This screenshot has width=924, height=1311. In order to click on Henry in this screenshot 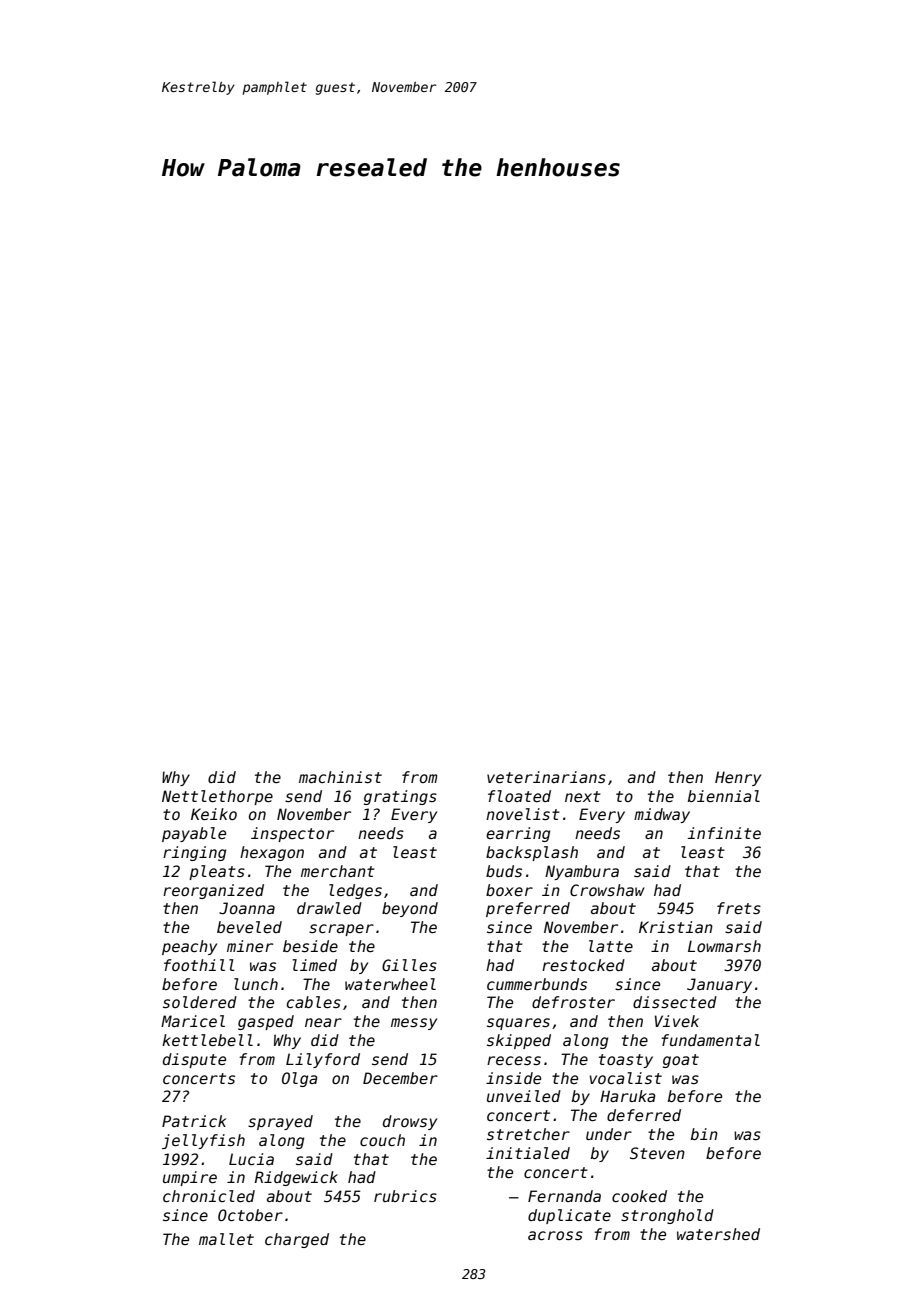, I will do `click(738, 778)`.
